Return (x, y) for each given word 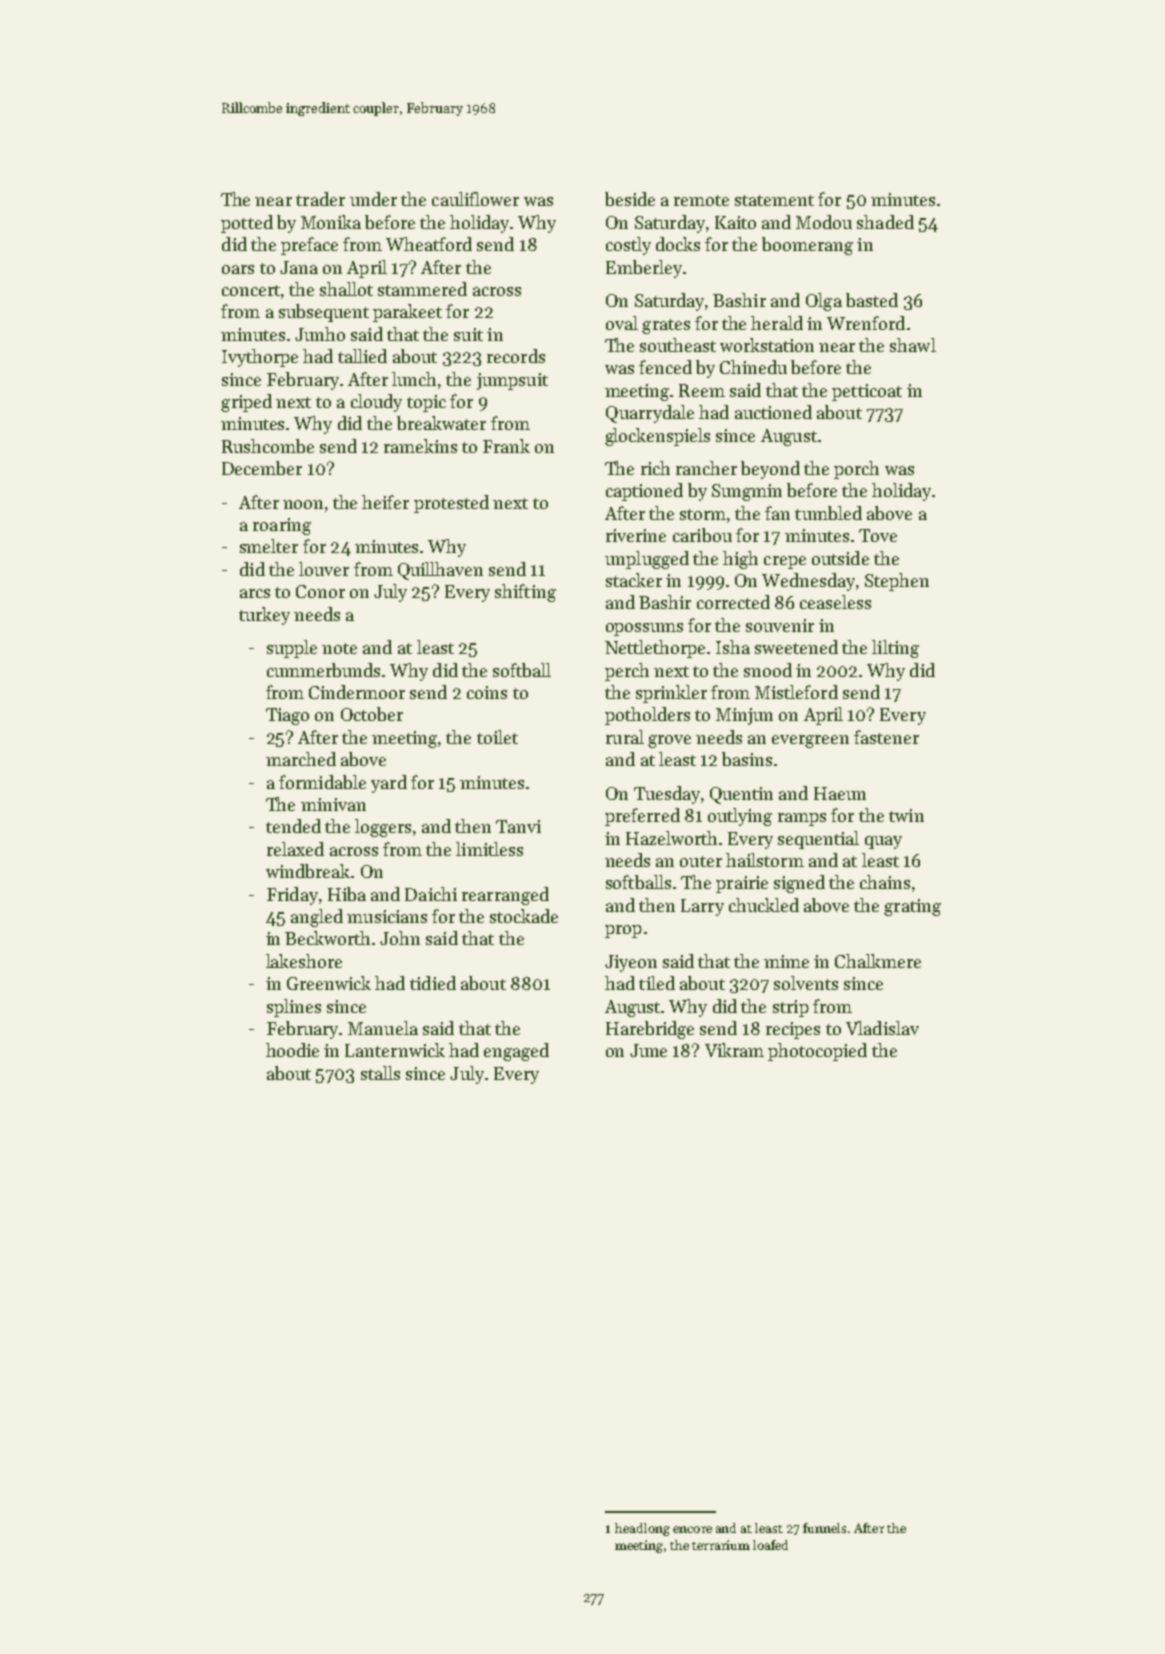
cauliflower (475, 199)
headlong (642, 1529)
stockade (524, 916)
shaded (885, 222)
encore (692, 1529)
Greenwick (329, 983)
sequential (818, 840)
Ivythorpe (260, 358)
